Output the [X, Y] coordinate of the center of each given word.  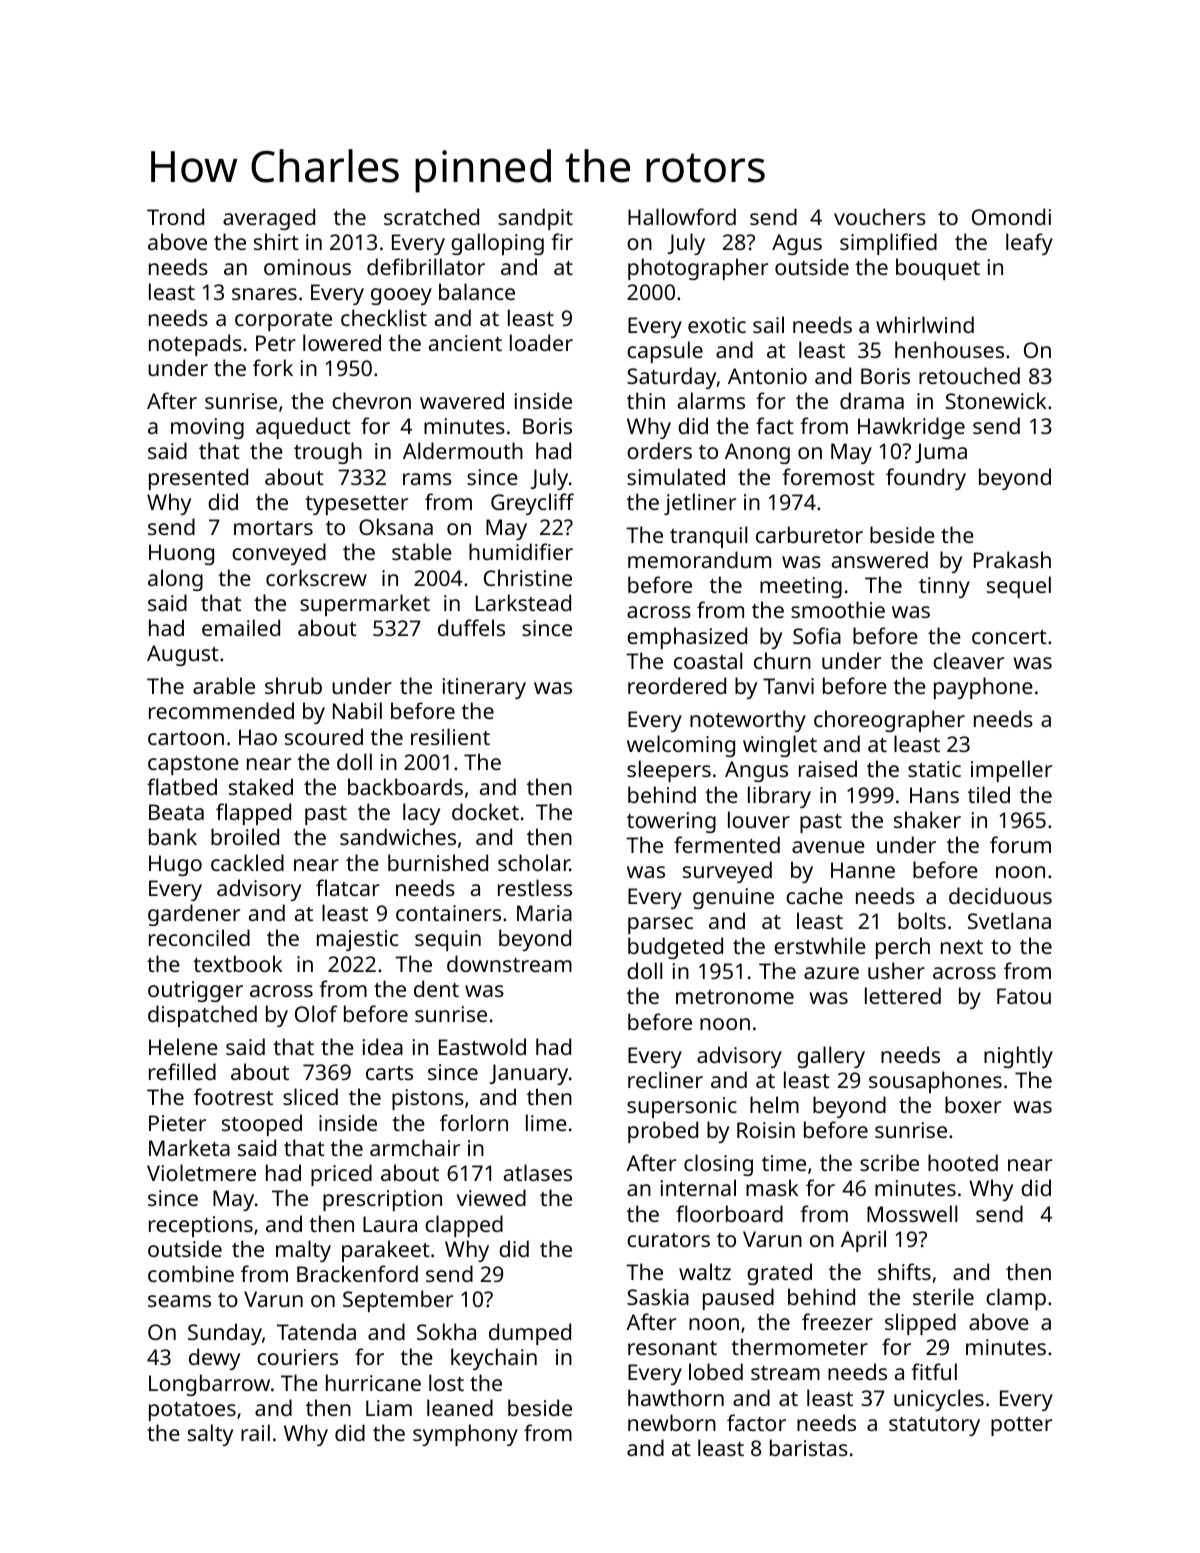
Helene [183, 1046]
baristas [809, 1447]
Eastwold [482, 1046]
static [934, 769]
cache [814, 895]
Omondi [1011, 216]
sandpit [535, 219]
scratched [431, 216]
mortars [273, 528]
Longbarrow [209, 1385]
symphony [465, 1435]
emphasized [687, 638]
